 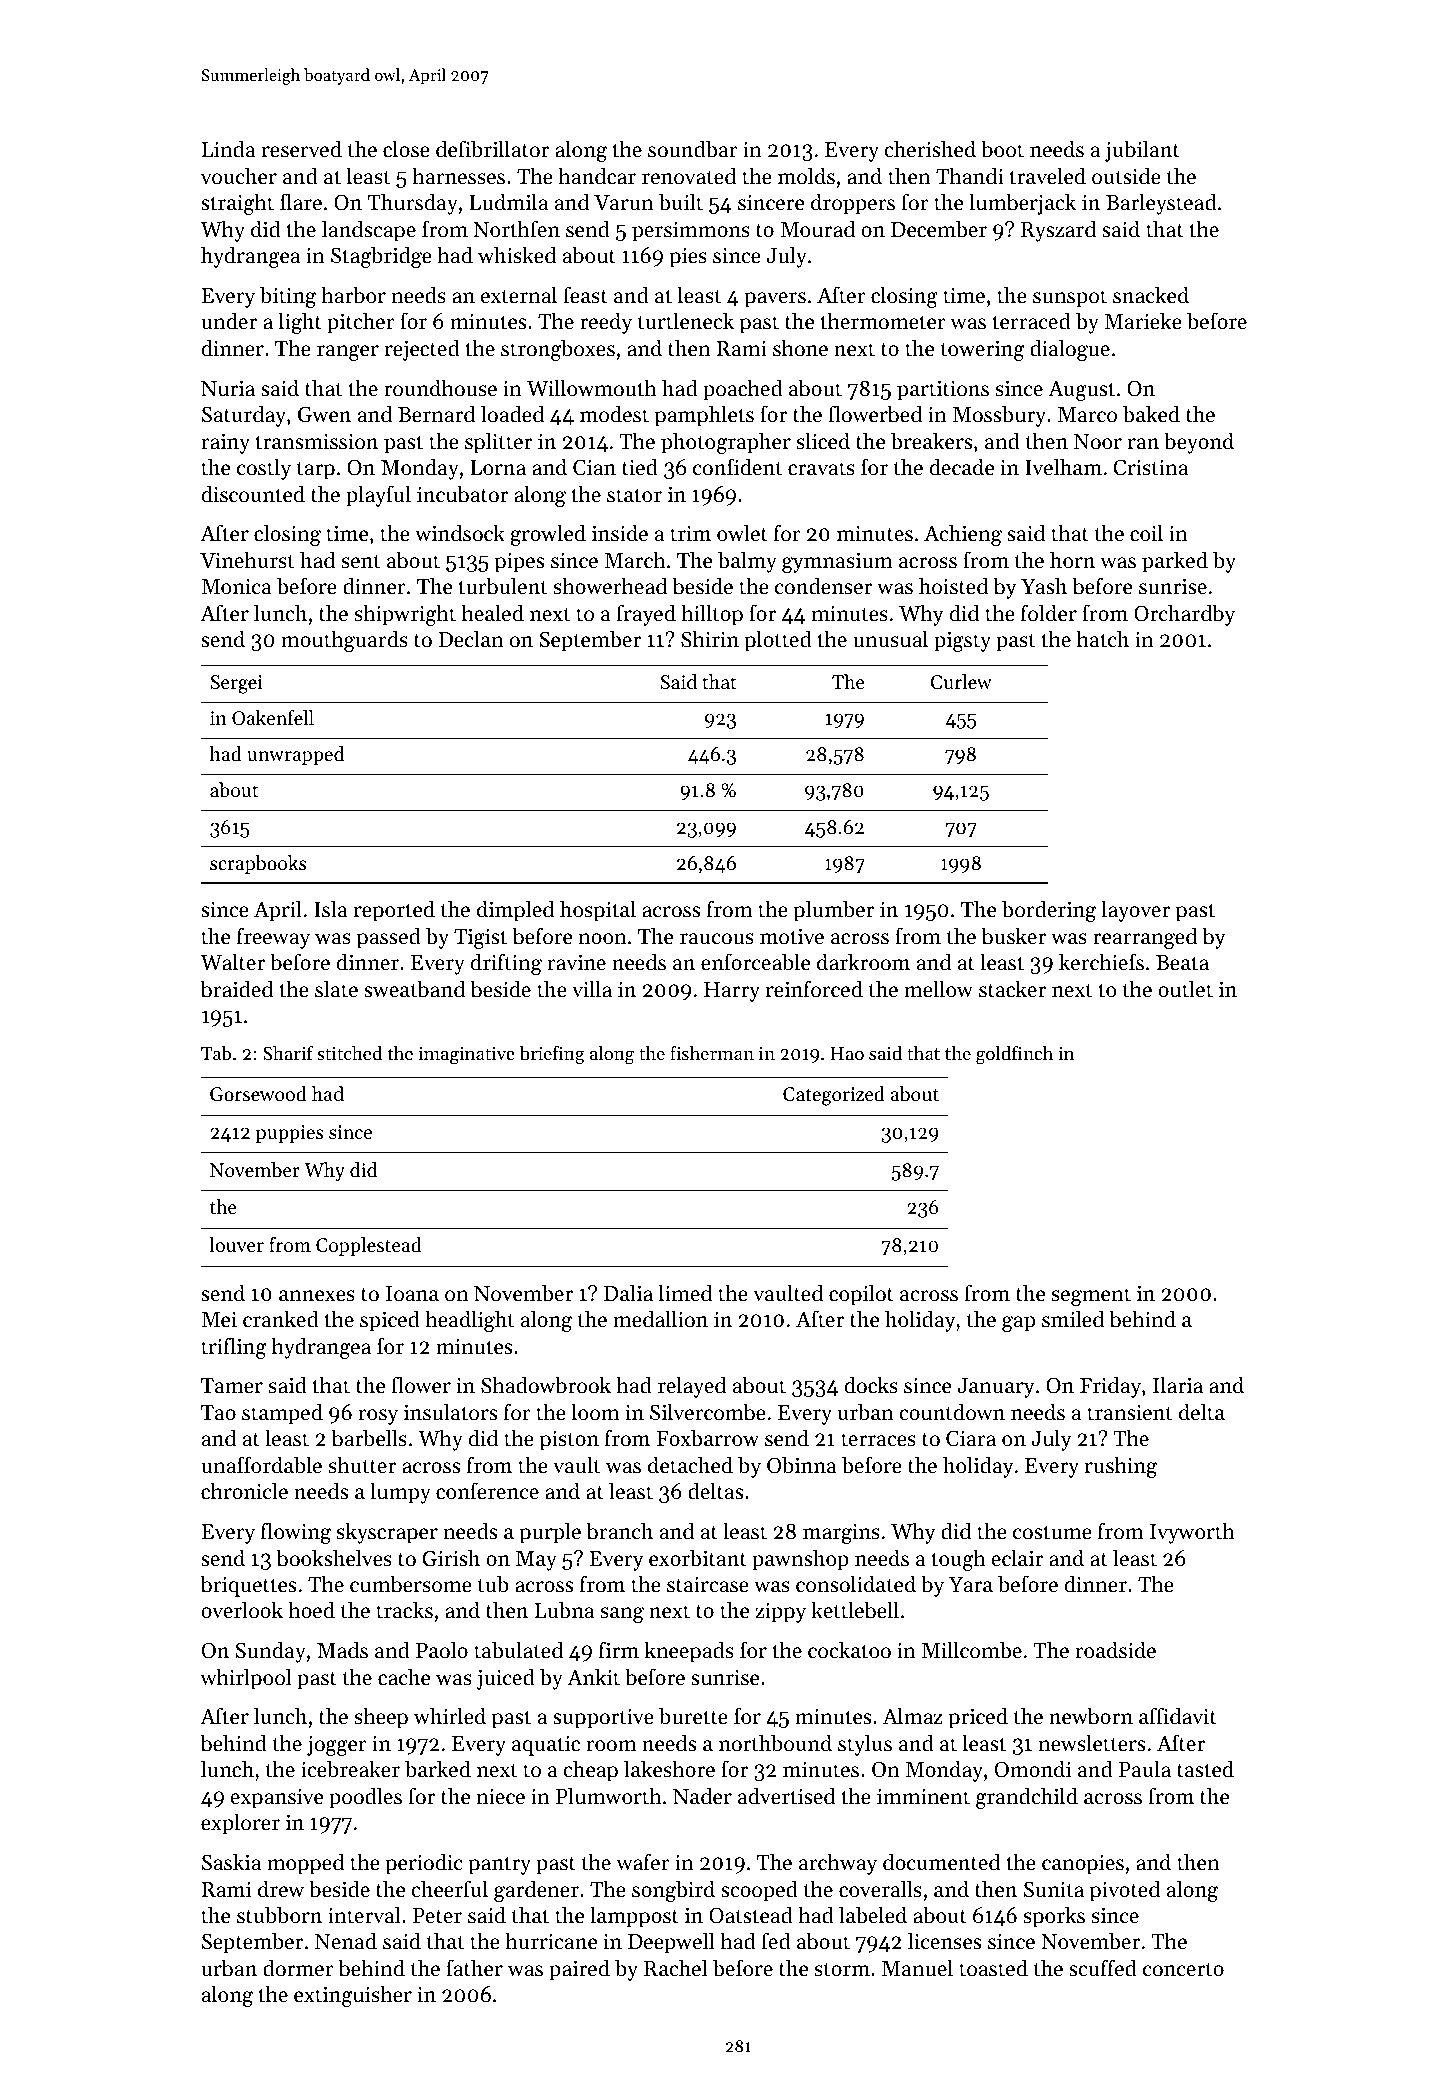 I want to click on boot, so click(x=1002, y=149).
